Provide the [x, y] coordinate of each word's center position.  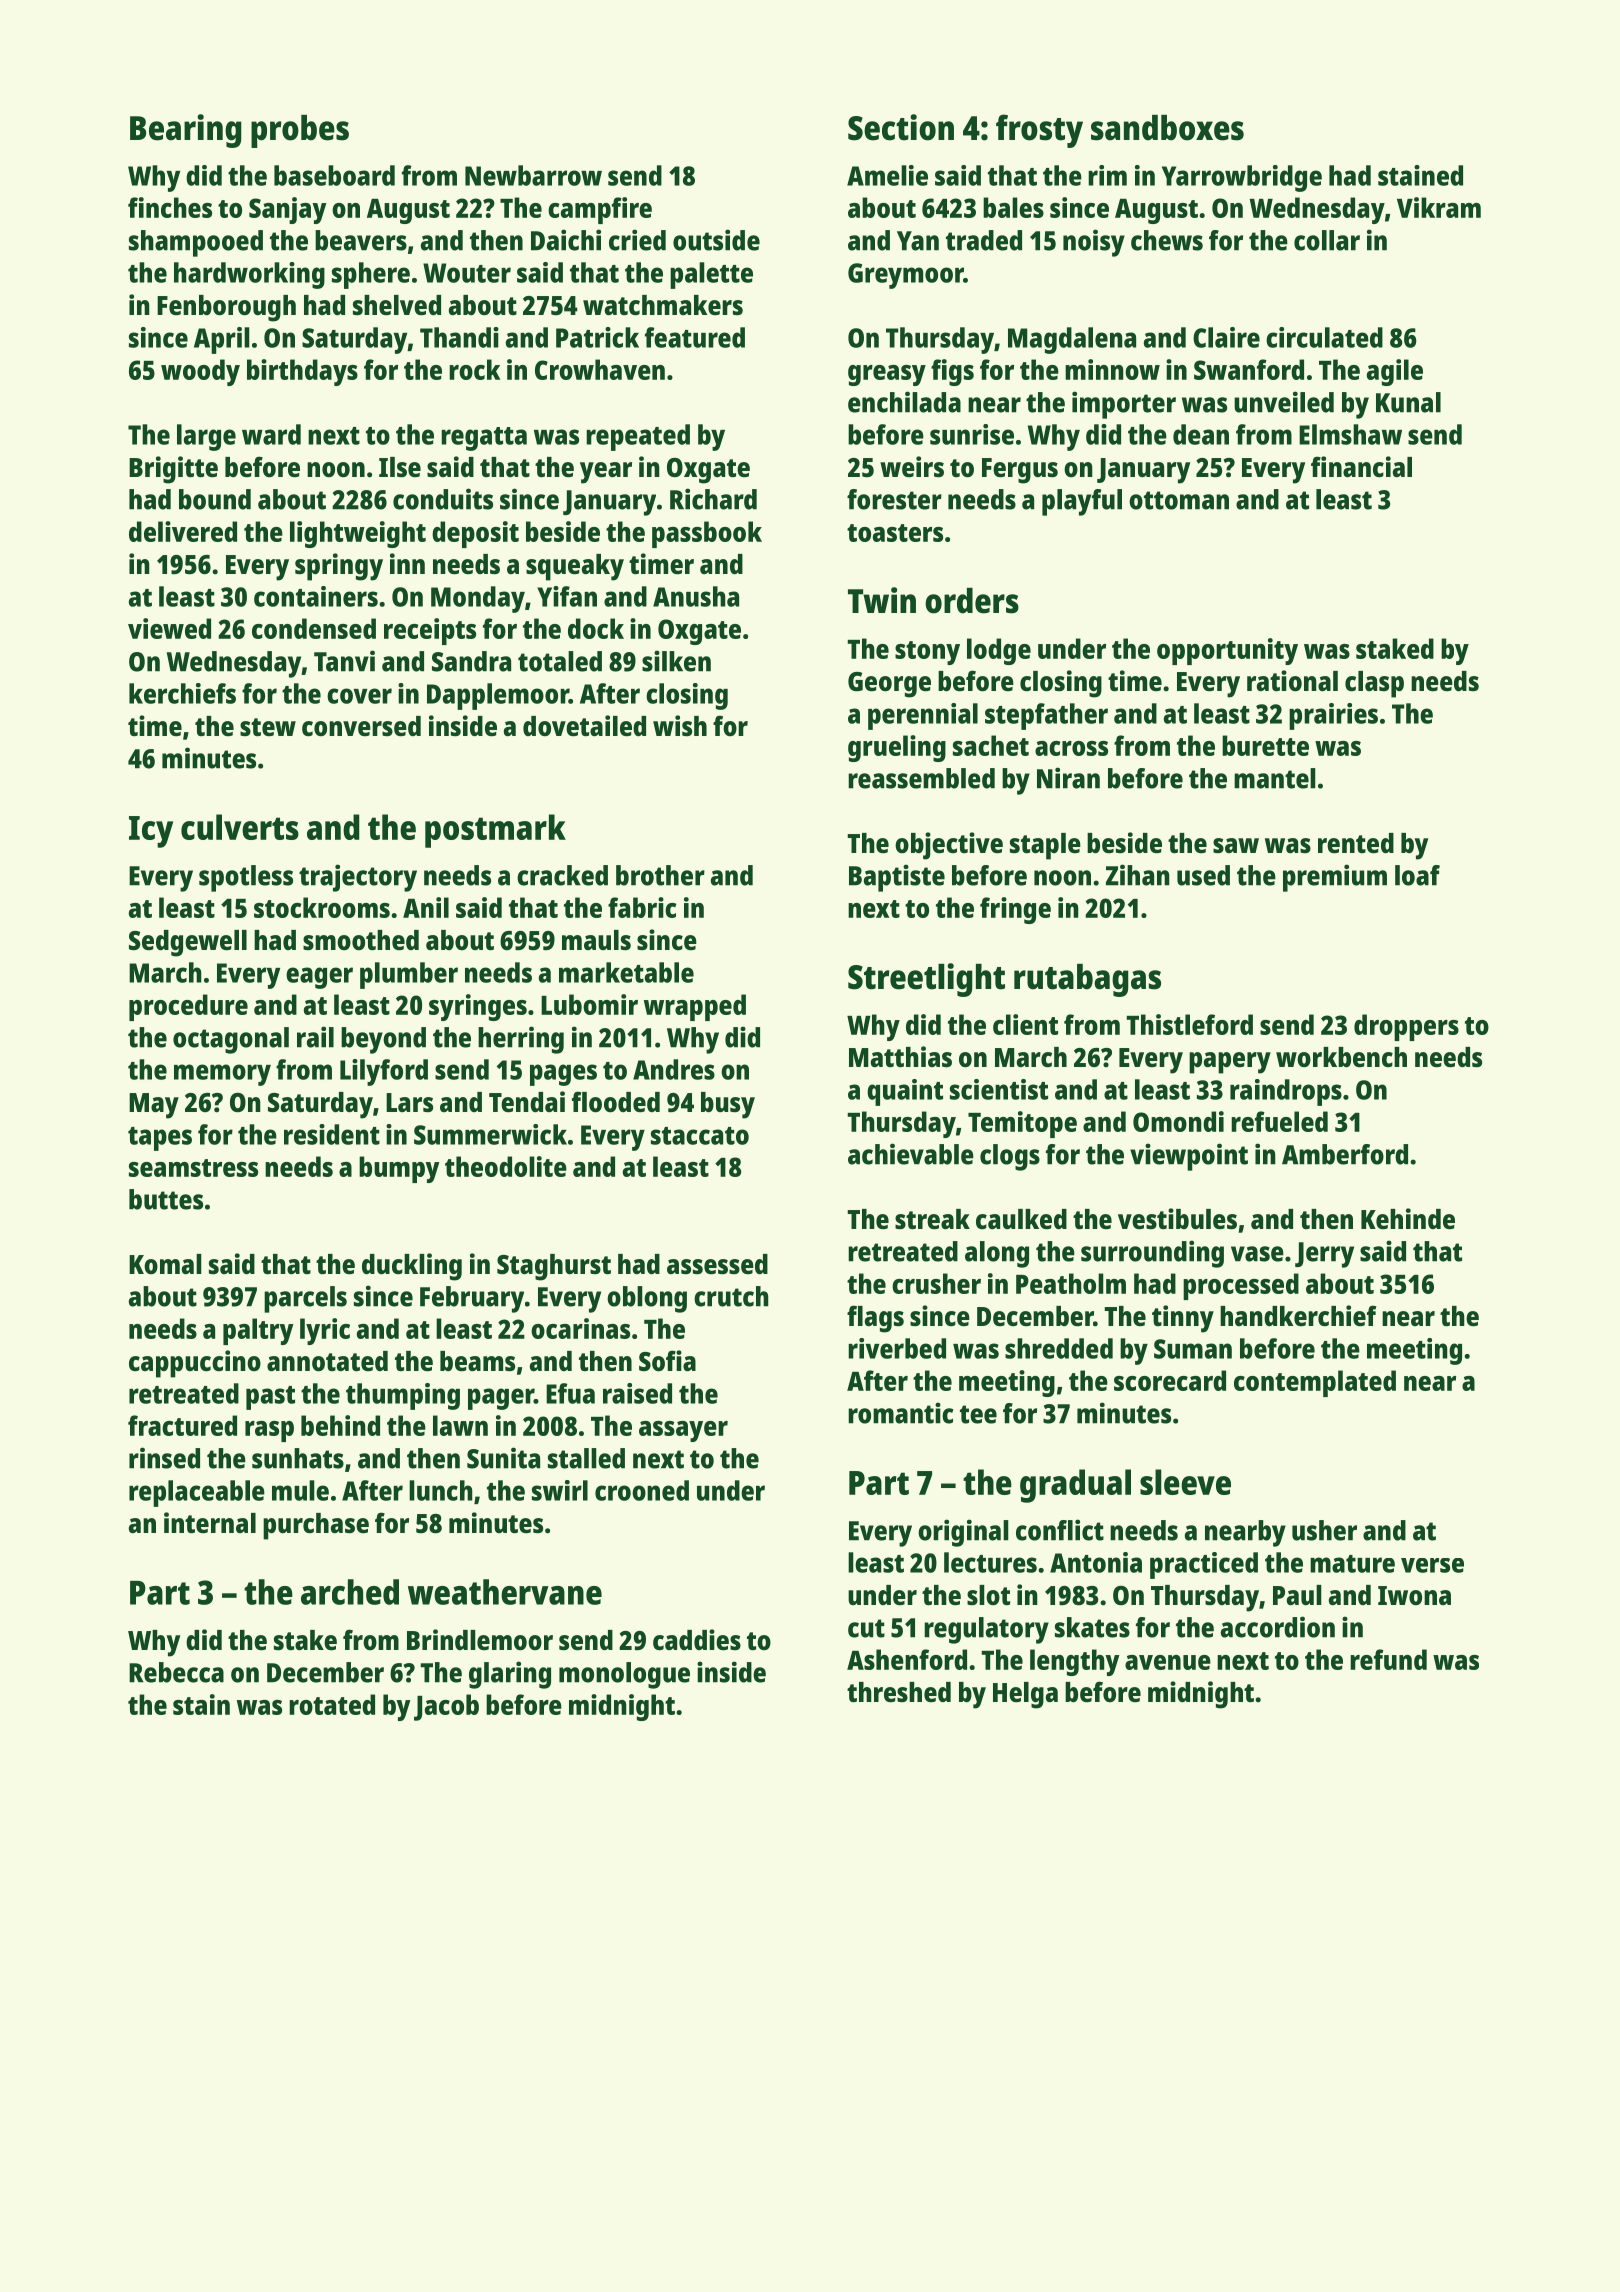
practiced [1204, 1565]
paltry [258, 1331]
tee [978, 1414]
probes [300, 131]
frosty [1039, 131]
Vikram [1439, 207]
